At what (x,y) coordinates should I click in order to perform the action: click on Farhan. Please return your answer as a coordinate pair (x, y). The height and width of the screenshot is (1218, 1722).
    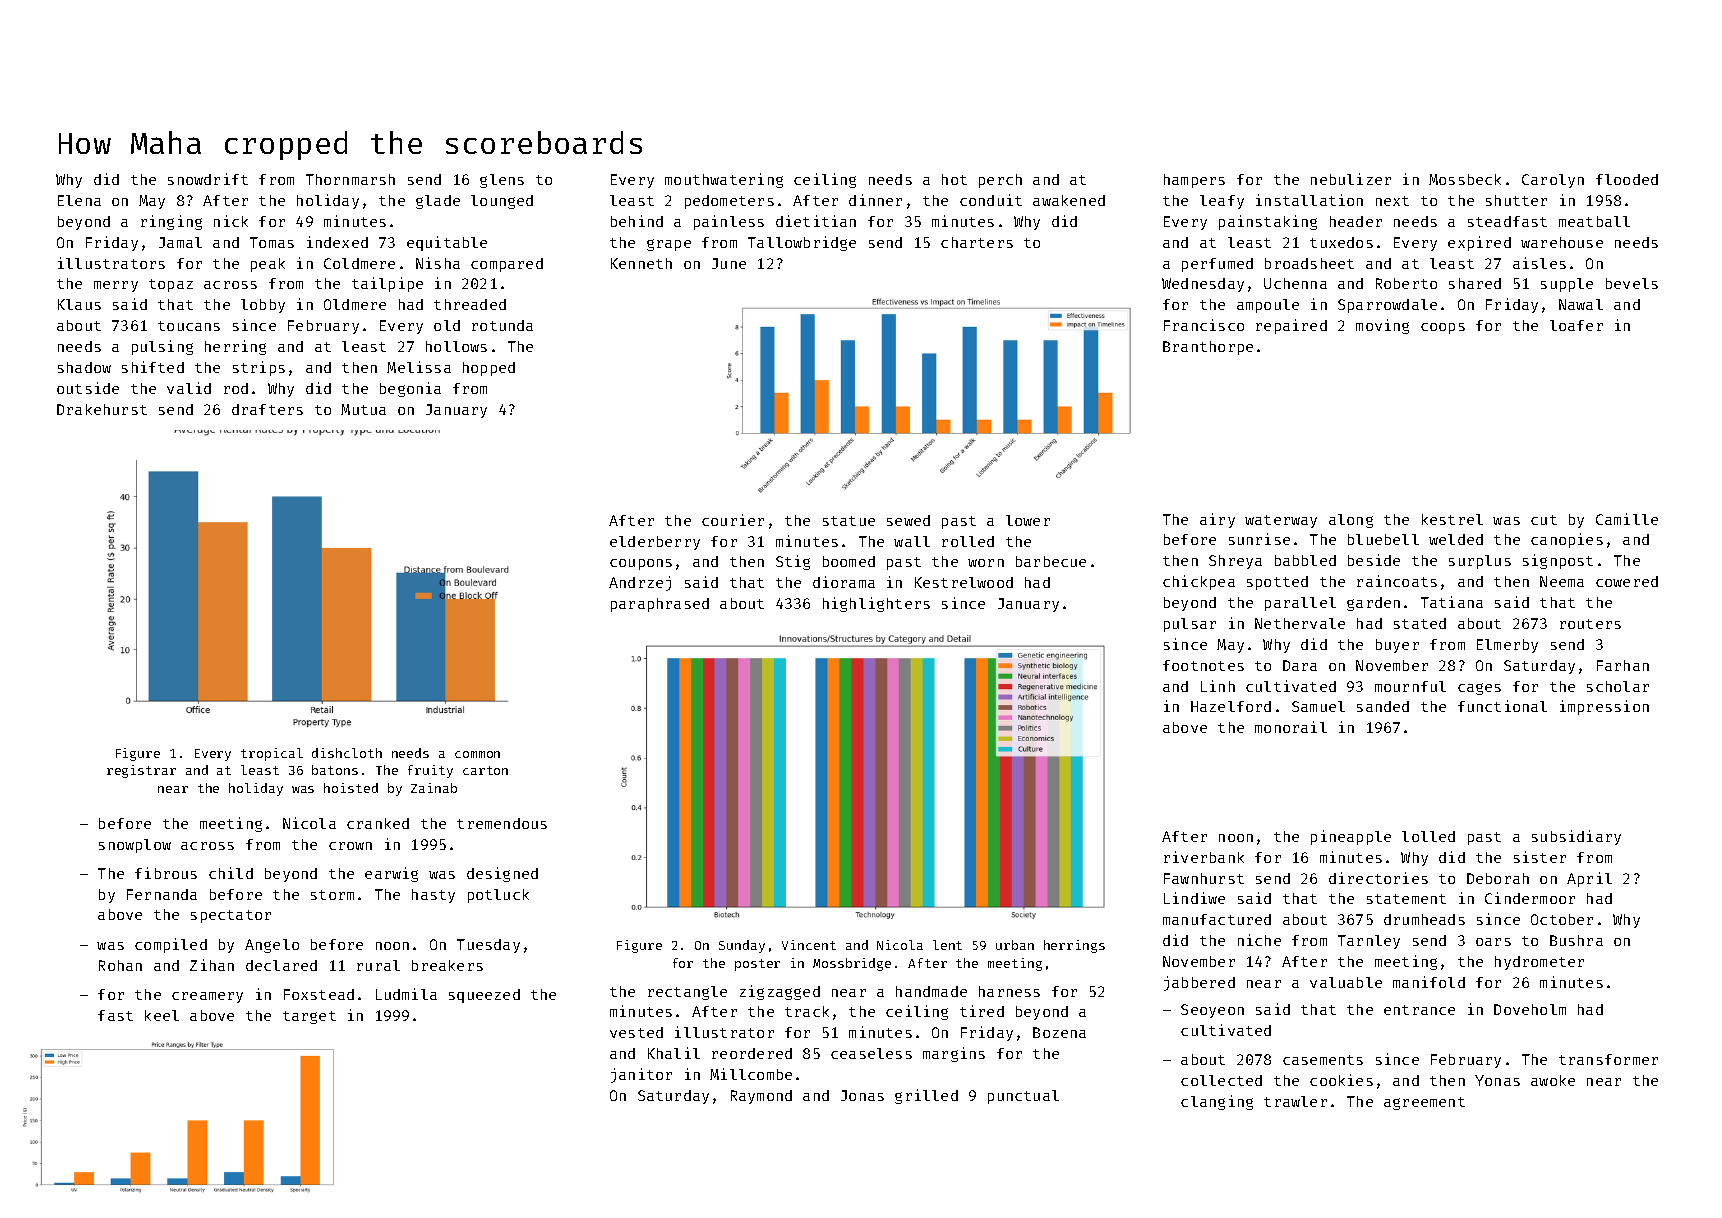
    Looking at the image, I should click on (1623, 665).
